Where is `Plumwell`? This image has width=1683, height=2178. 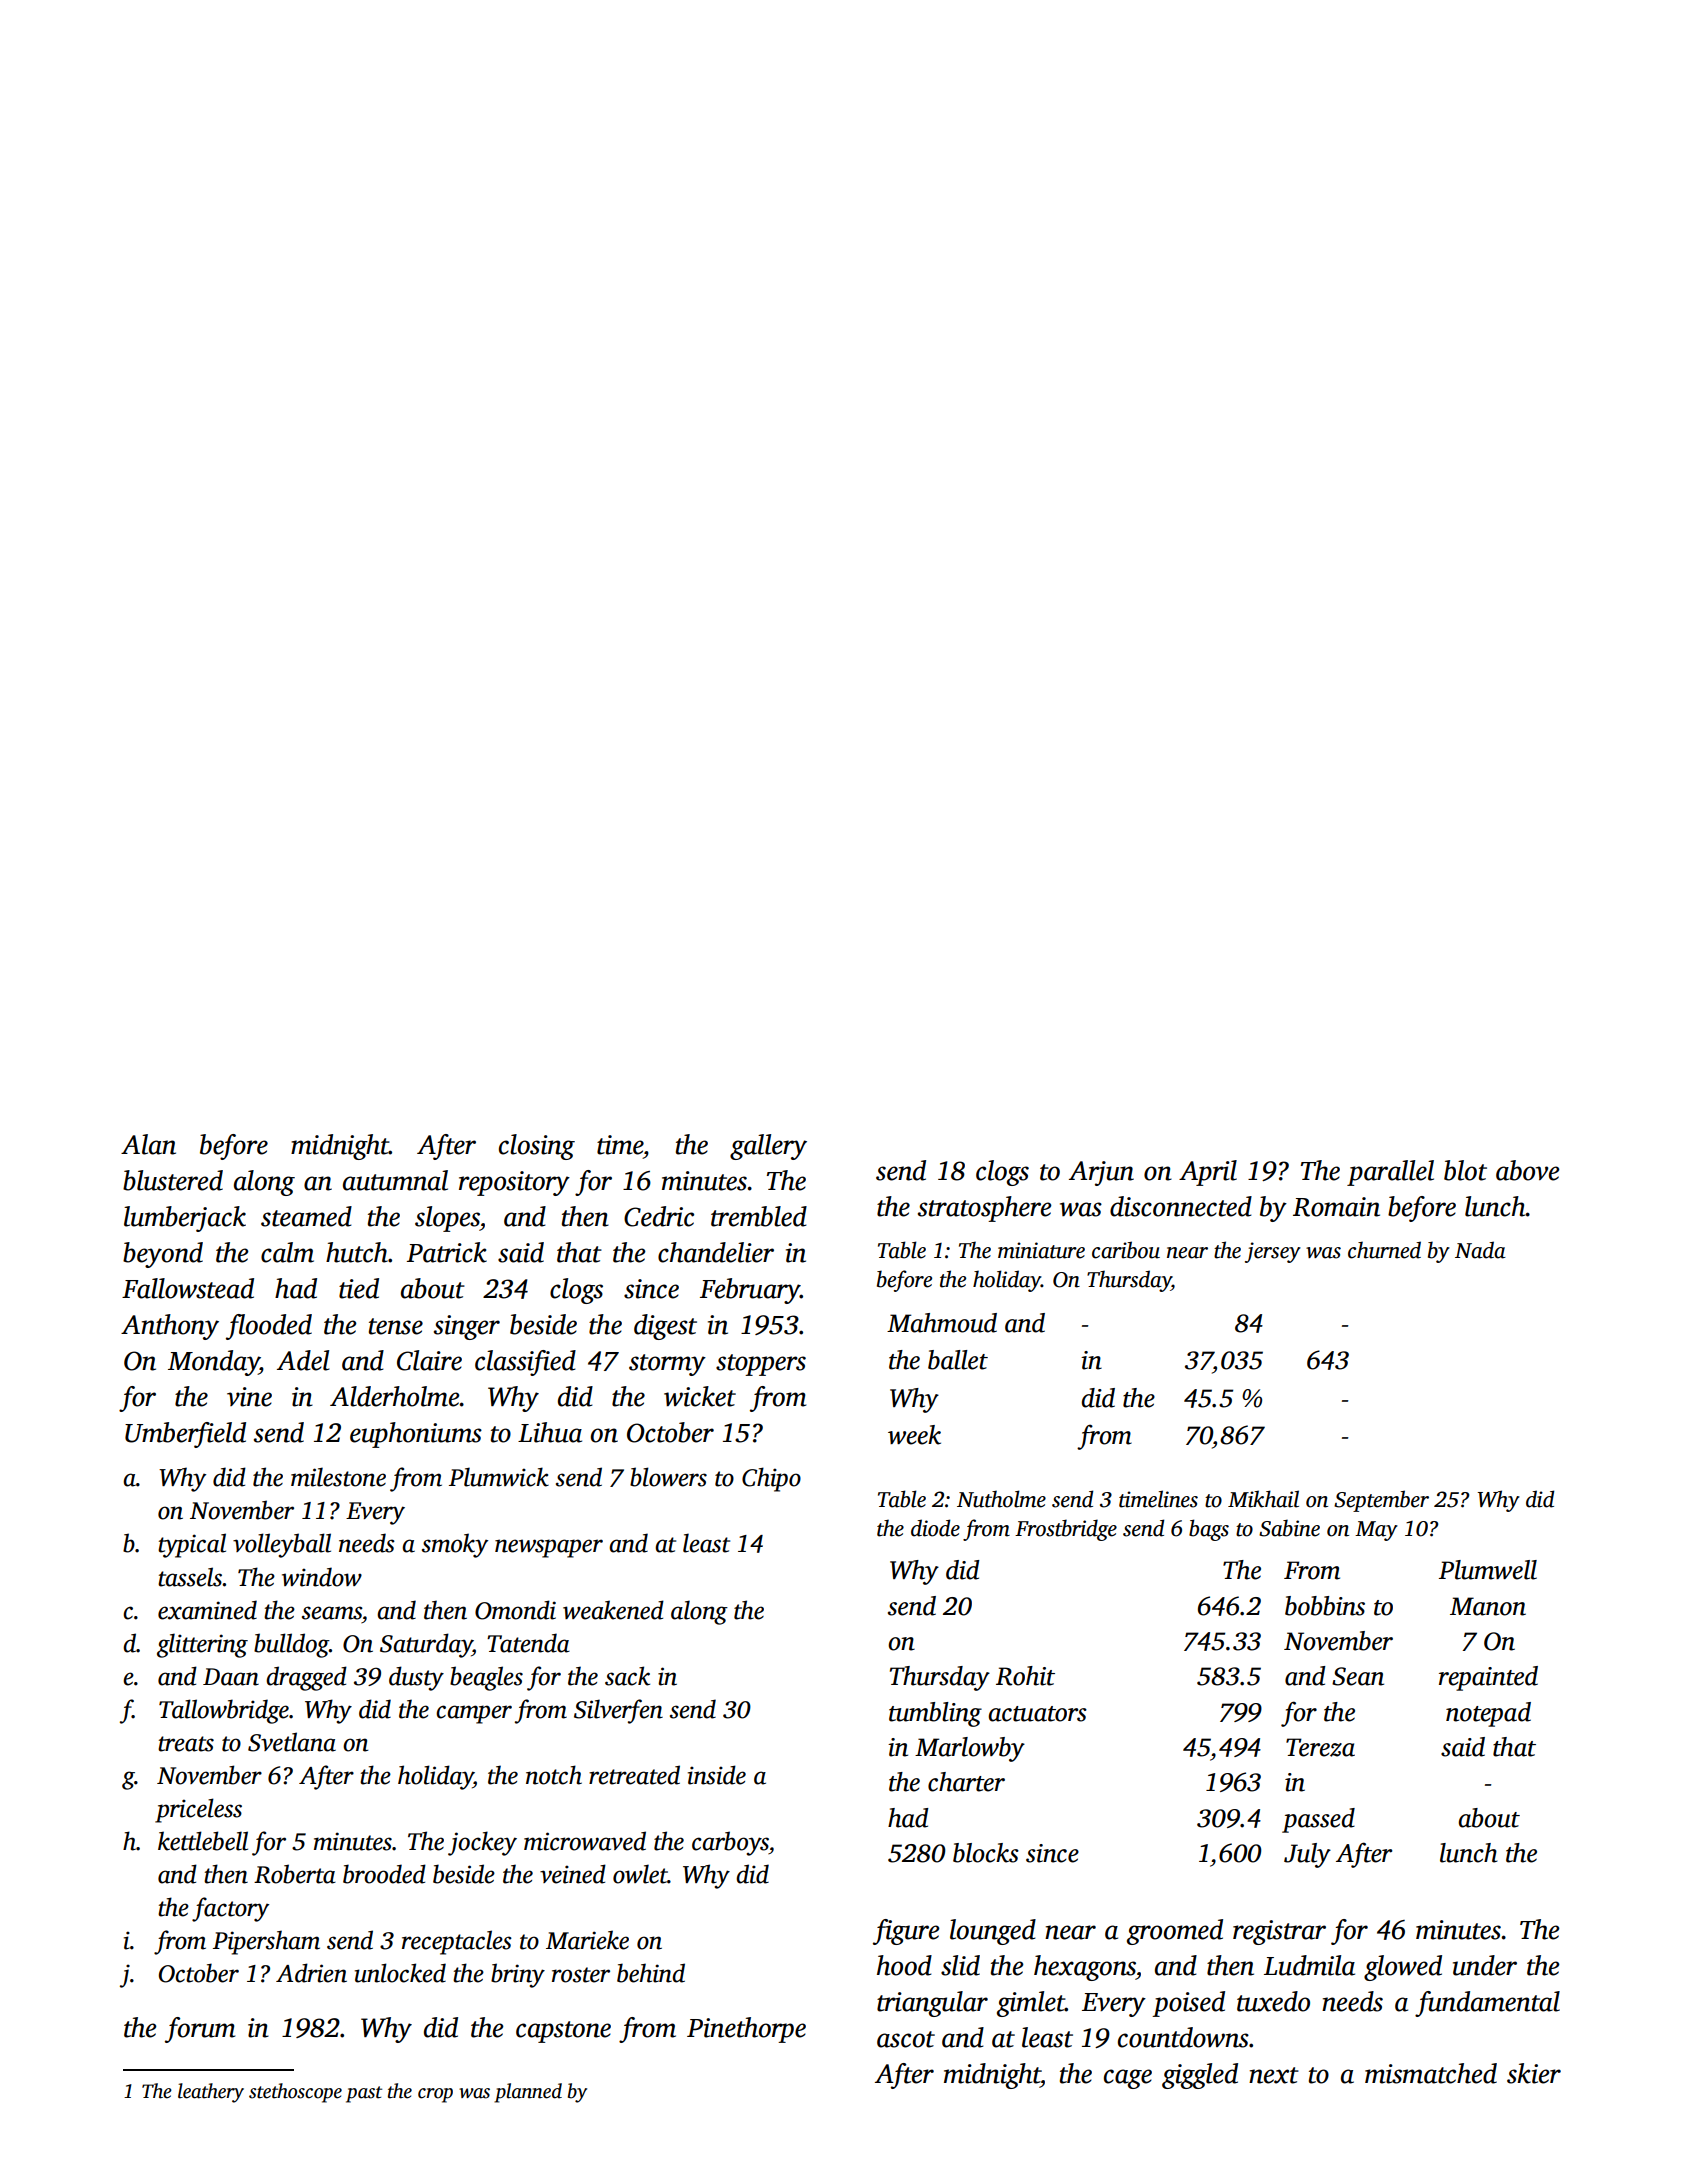
Plumwell is located at coordinates (1488, 1570).
